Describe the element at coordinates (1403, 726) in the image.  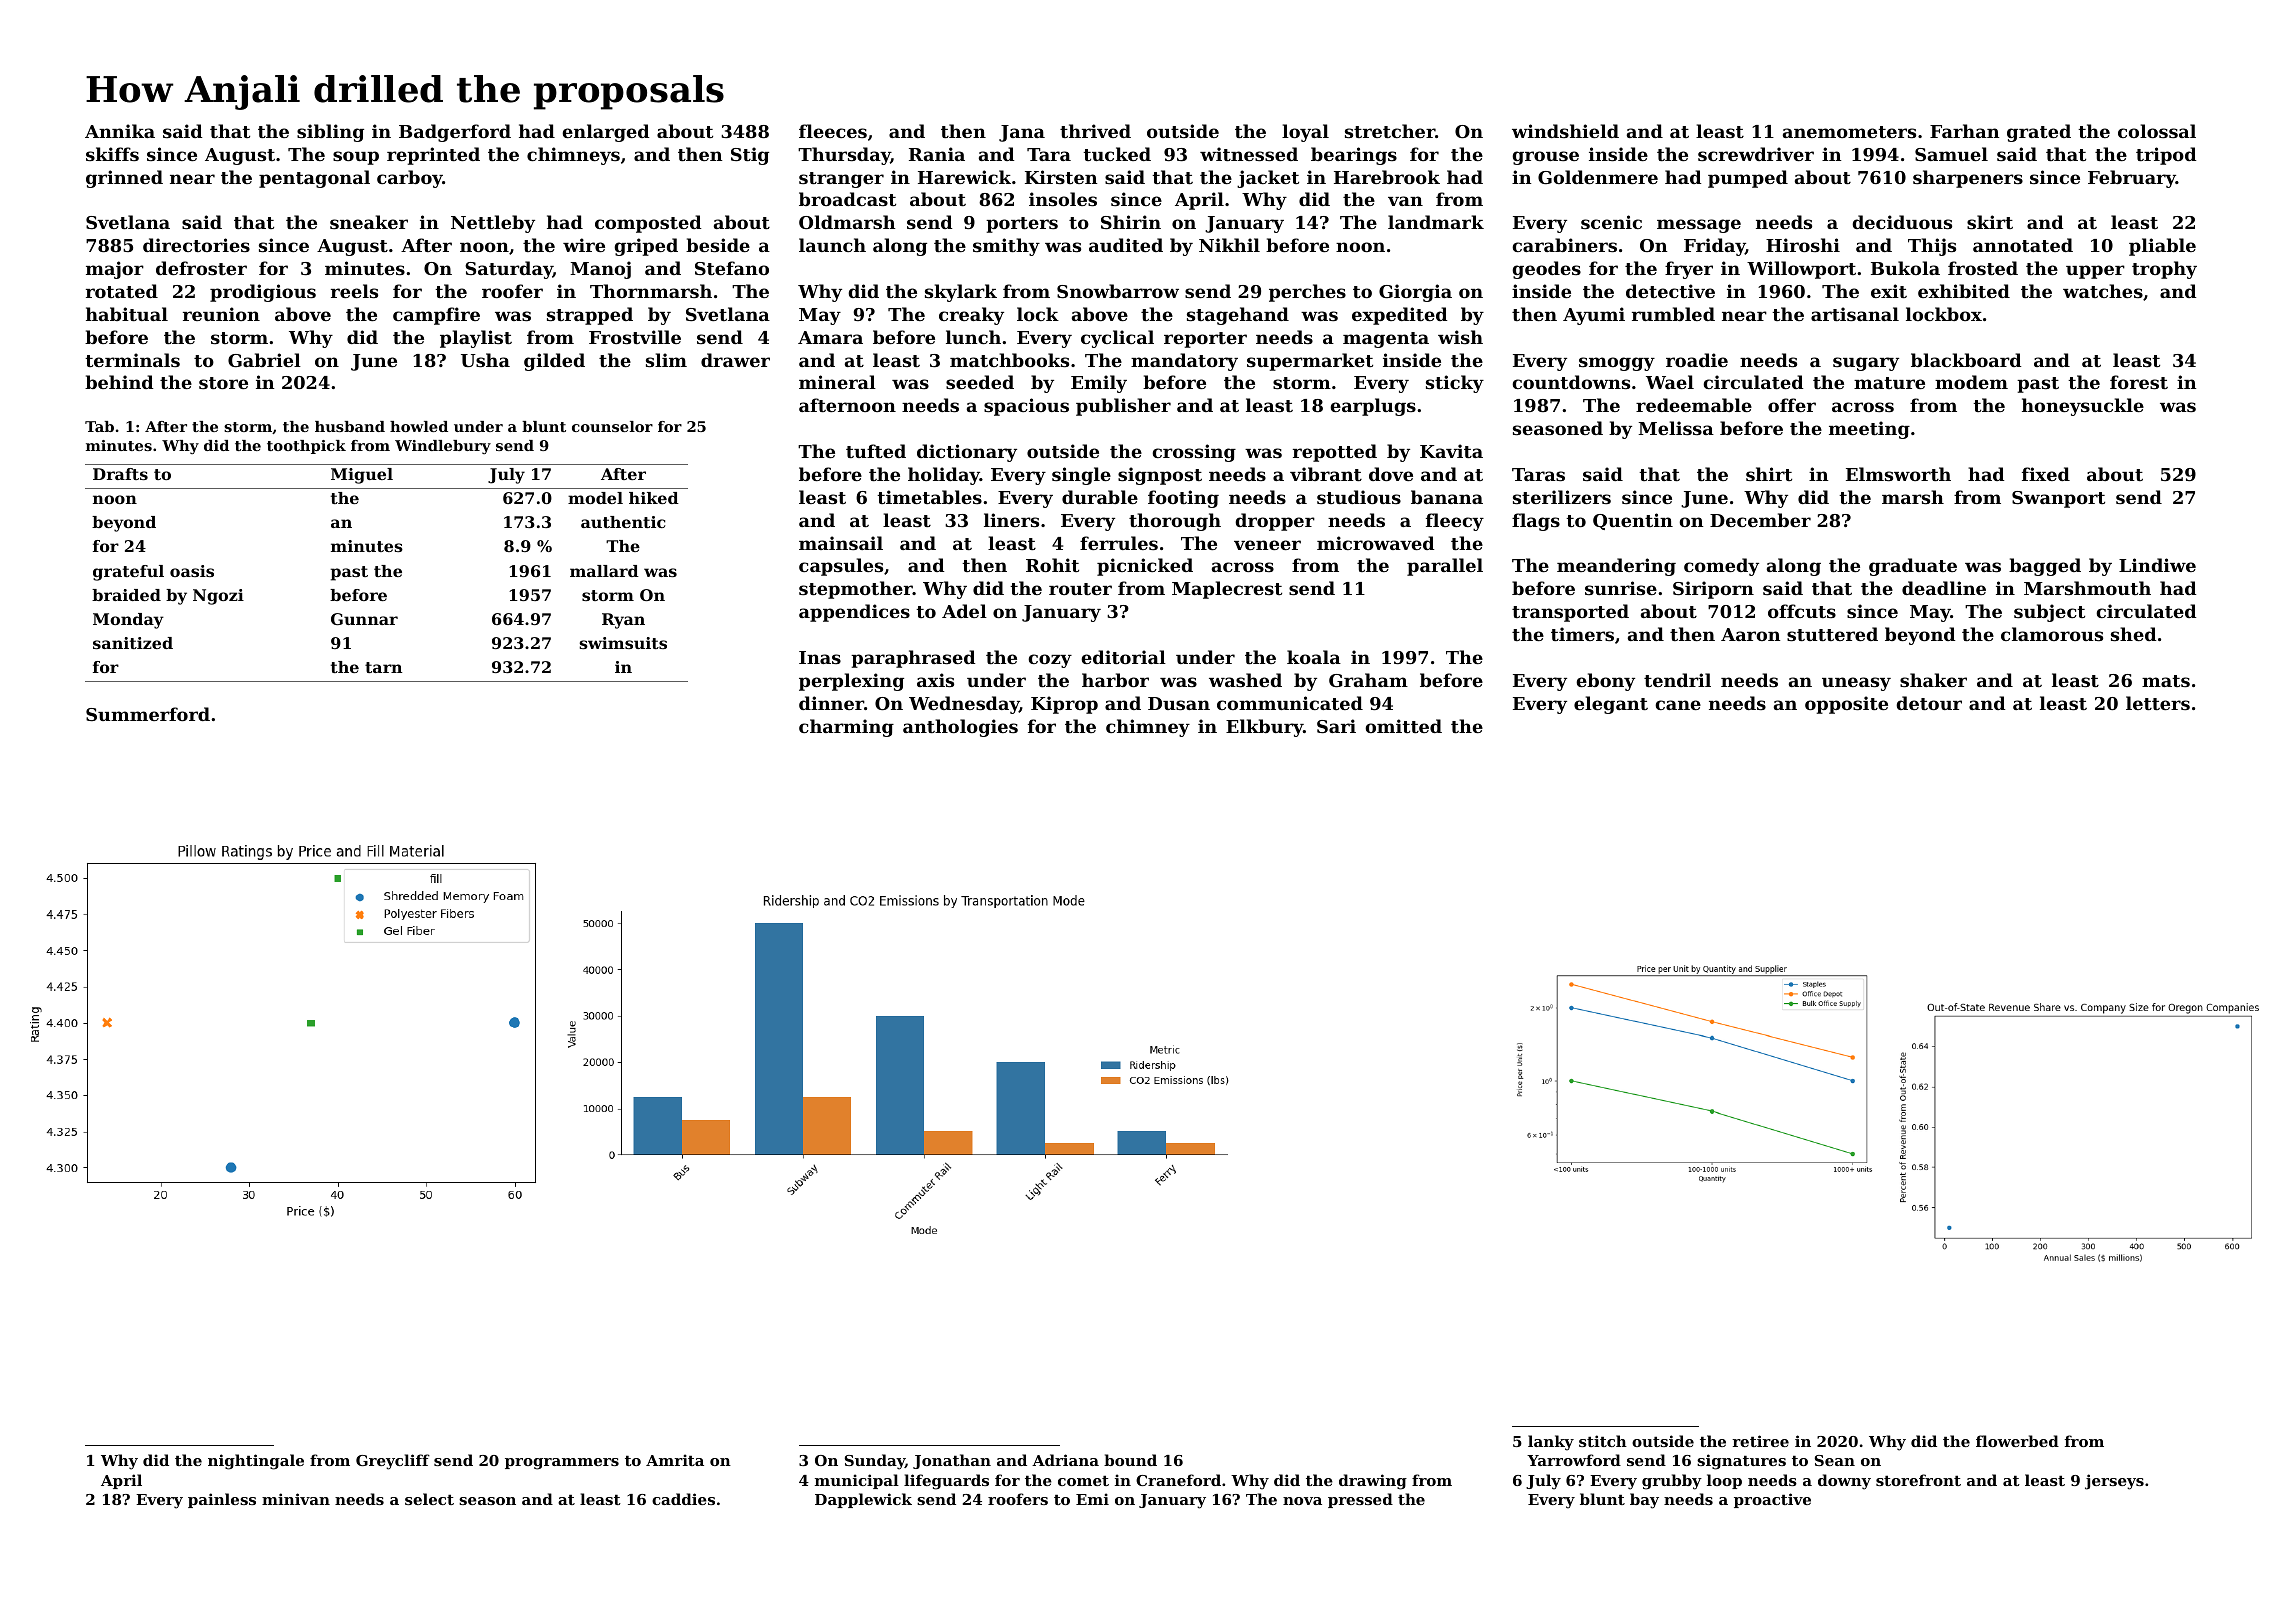
I see `omitted` at that location.
